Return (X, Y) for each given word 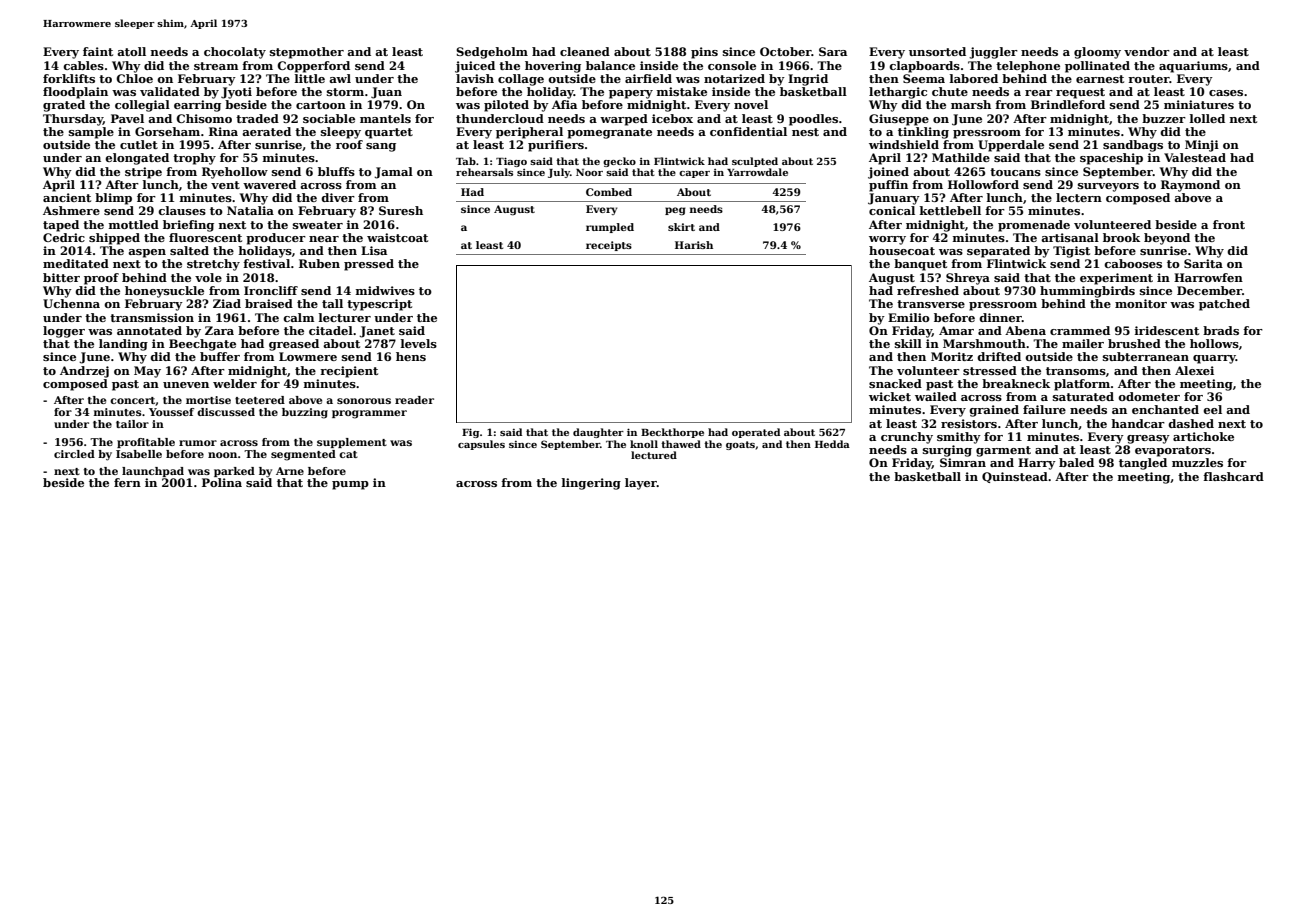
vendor (1147, 51)
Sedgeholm (492, 53)
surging (947, 451)
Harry (1037, 464)
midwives (385, 290)
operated (756, 433)
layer (641, 484)
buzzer (1164, 118)
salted (189, 250)
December (1209, 290)
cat (348, 454)
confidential (748, 131)
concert (133, 401)
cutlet (139, 144)
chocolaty (235, 53)
